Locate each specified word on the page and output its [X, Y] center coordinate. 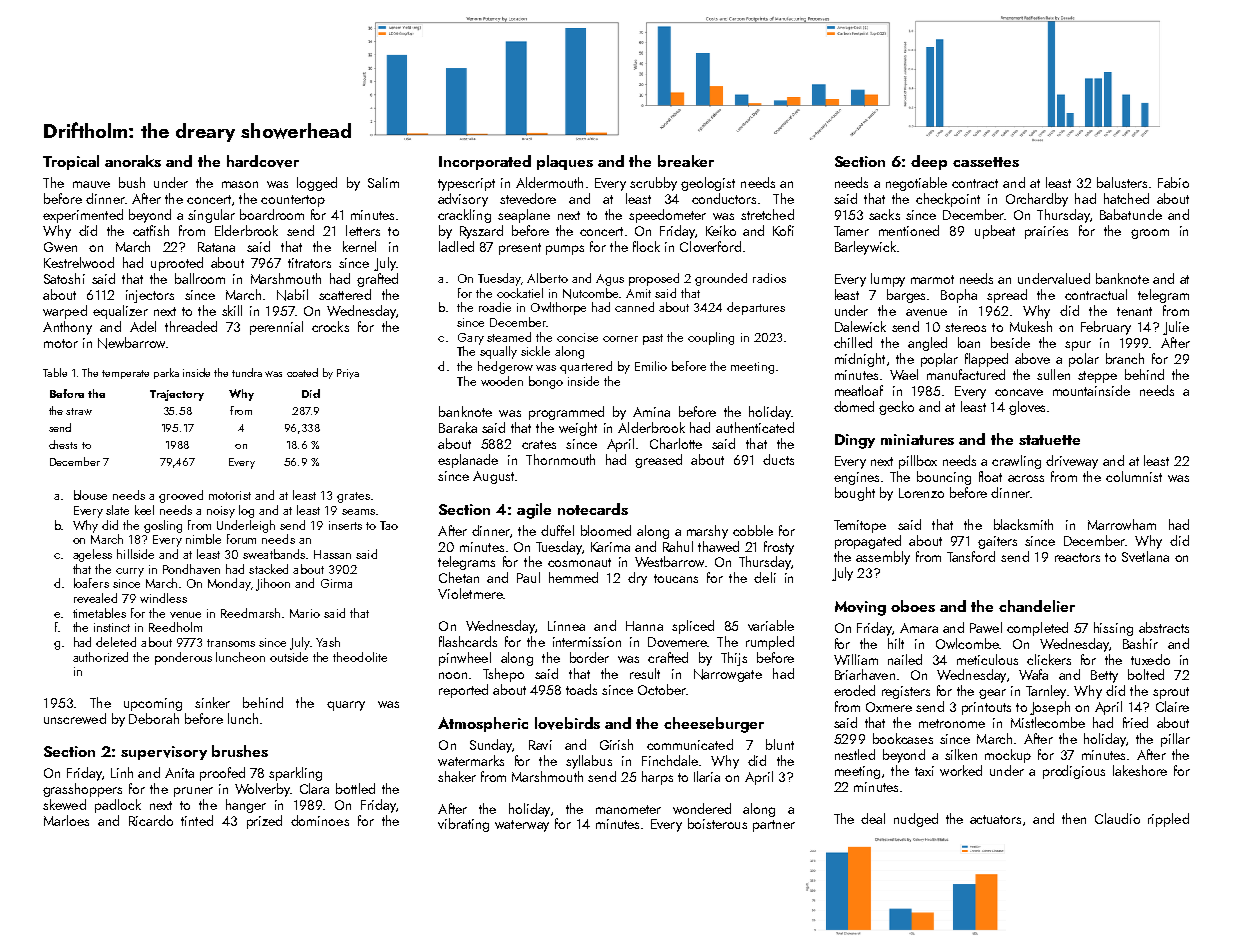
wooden [502, 381]
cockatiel [520, 293]
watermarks [471, 760]
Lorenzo [921, 493]
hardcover [263, 161]
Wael [904, 374]
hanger [246, 806]
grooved [181, 496]
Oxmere [889, 707]
